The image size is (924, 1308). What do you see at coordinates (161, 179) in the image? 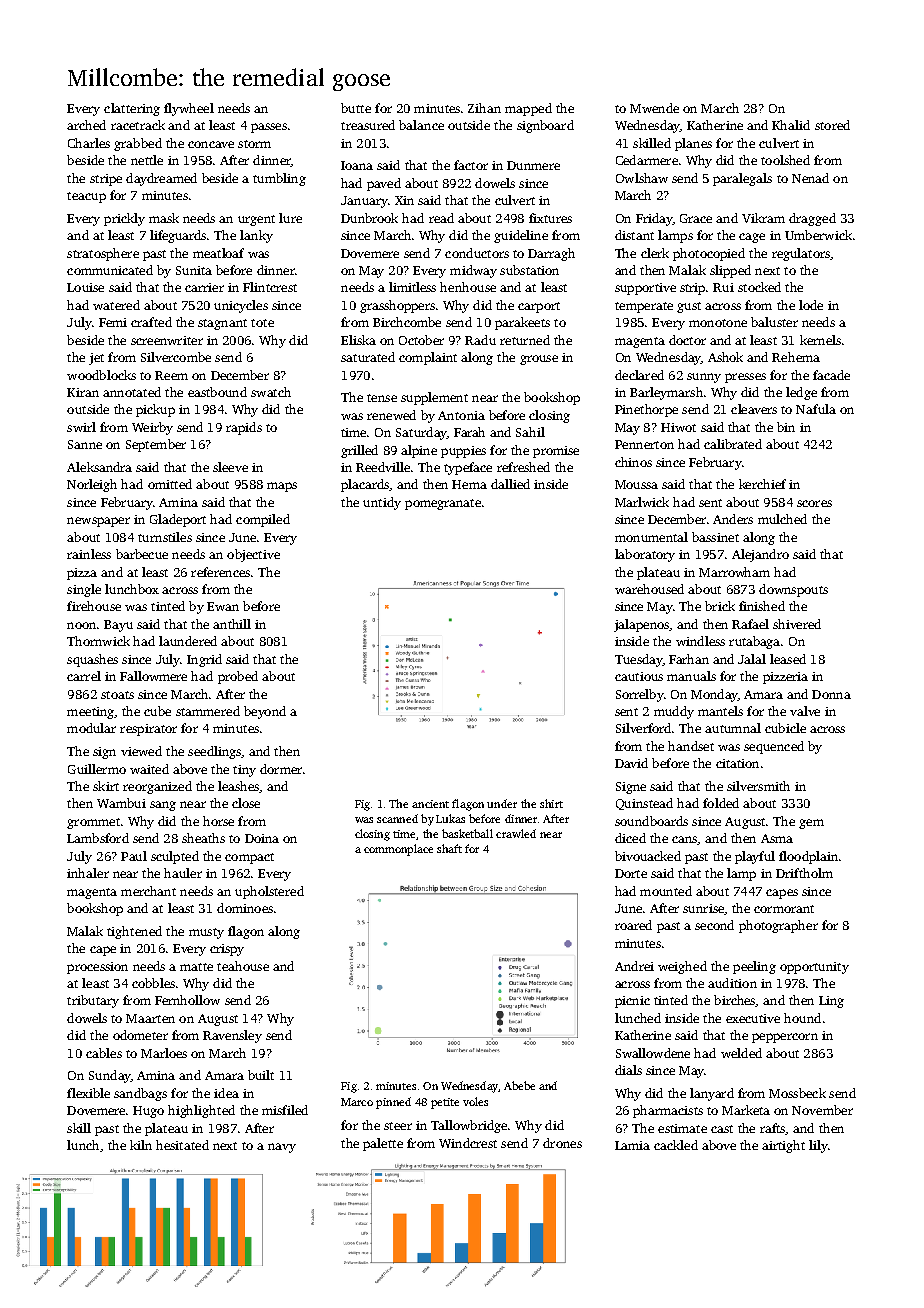
I see `daydreamed` at bounding box center [161, 179].
